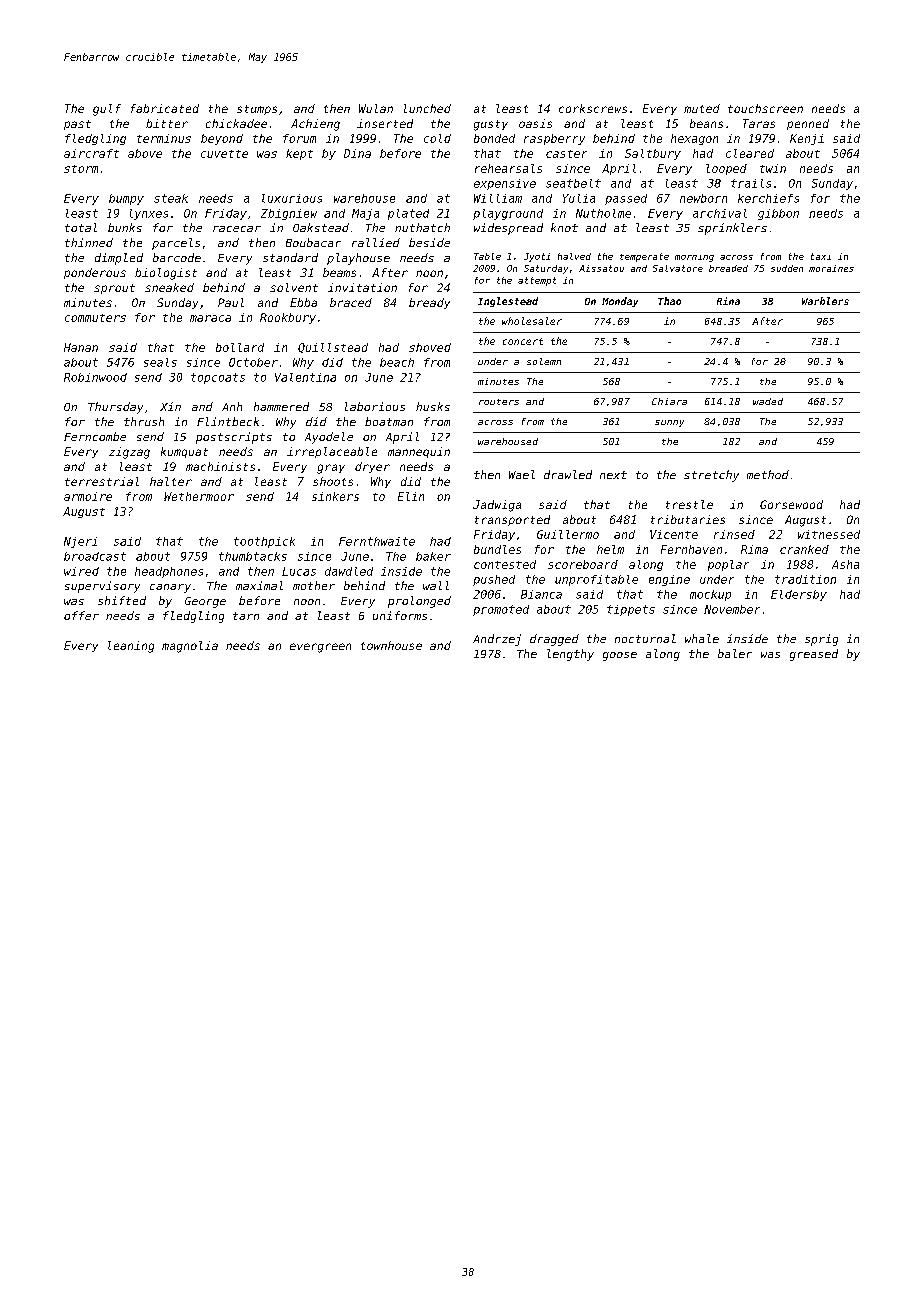 The width and height of the image is (924, 1308). I want to click on Wulan, so click(376, 108).
